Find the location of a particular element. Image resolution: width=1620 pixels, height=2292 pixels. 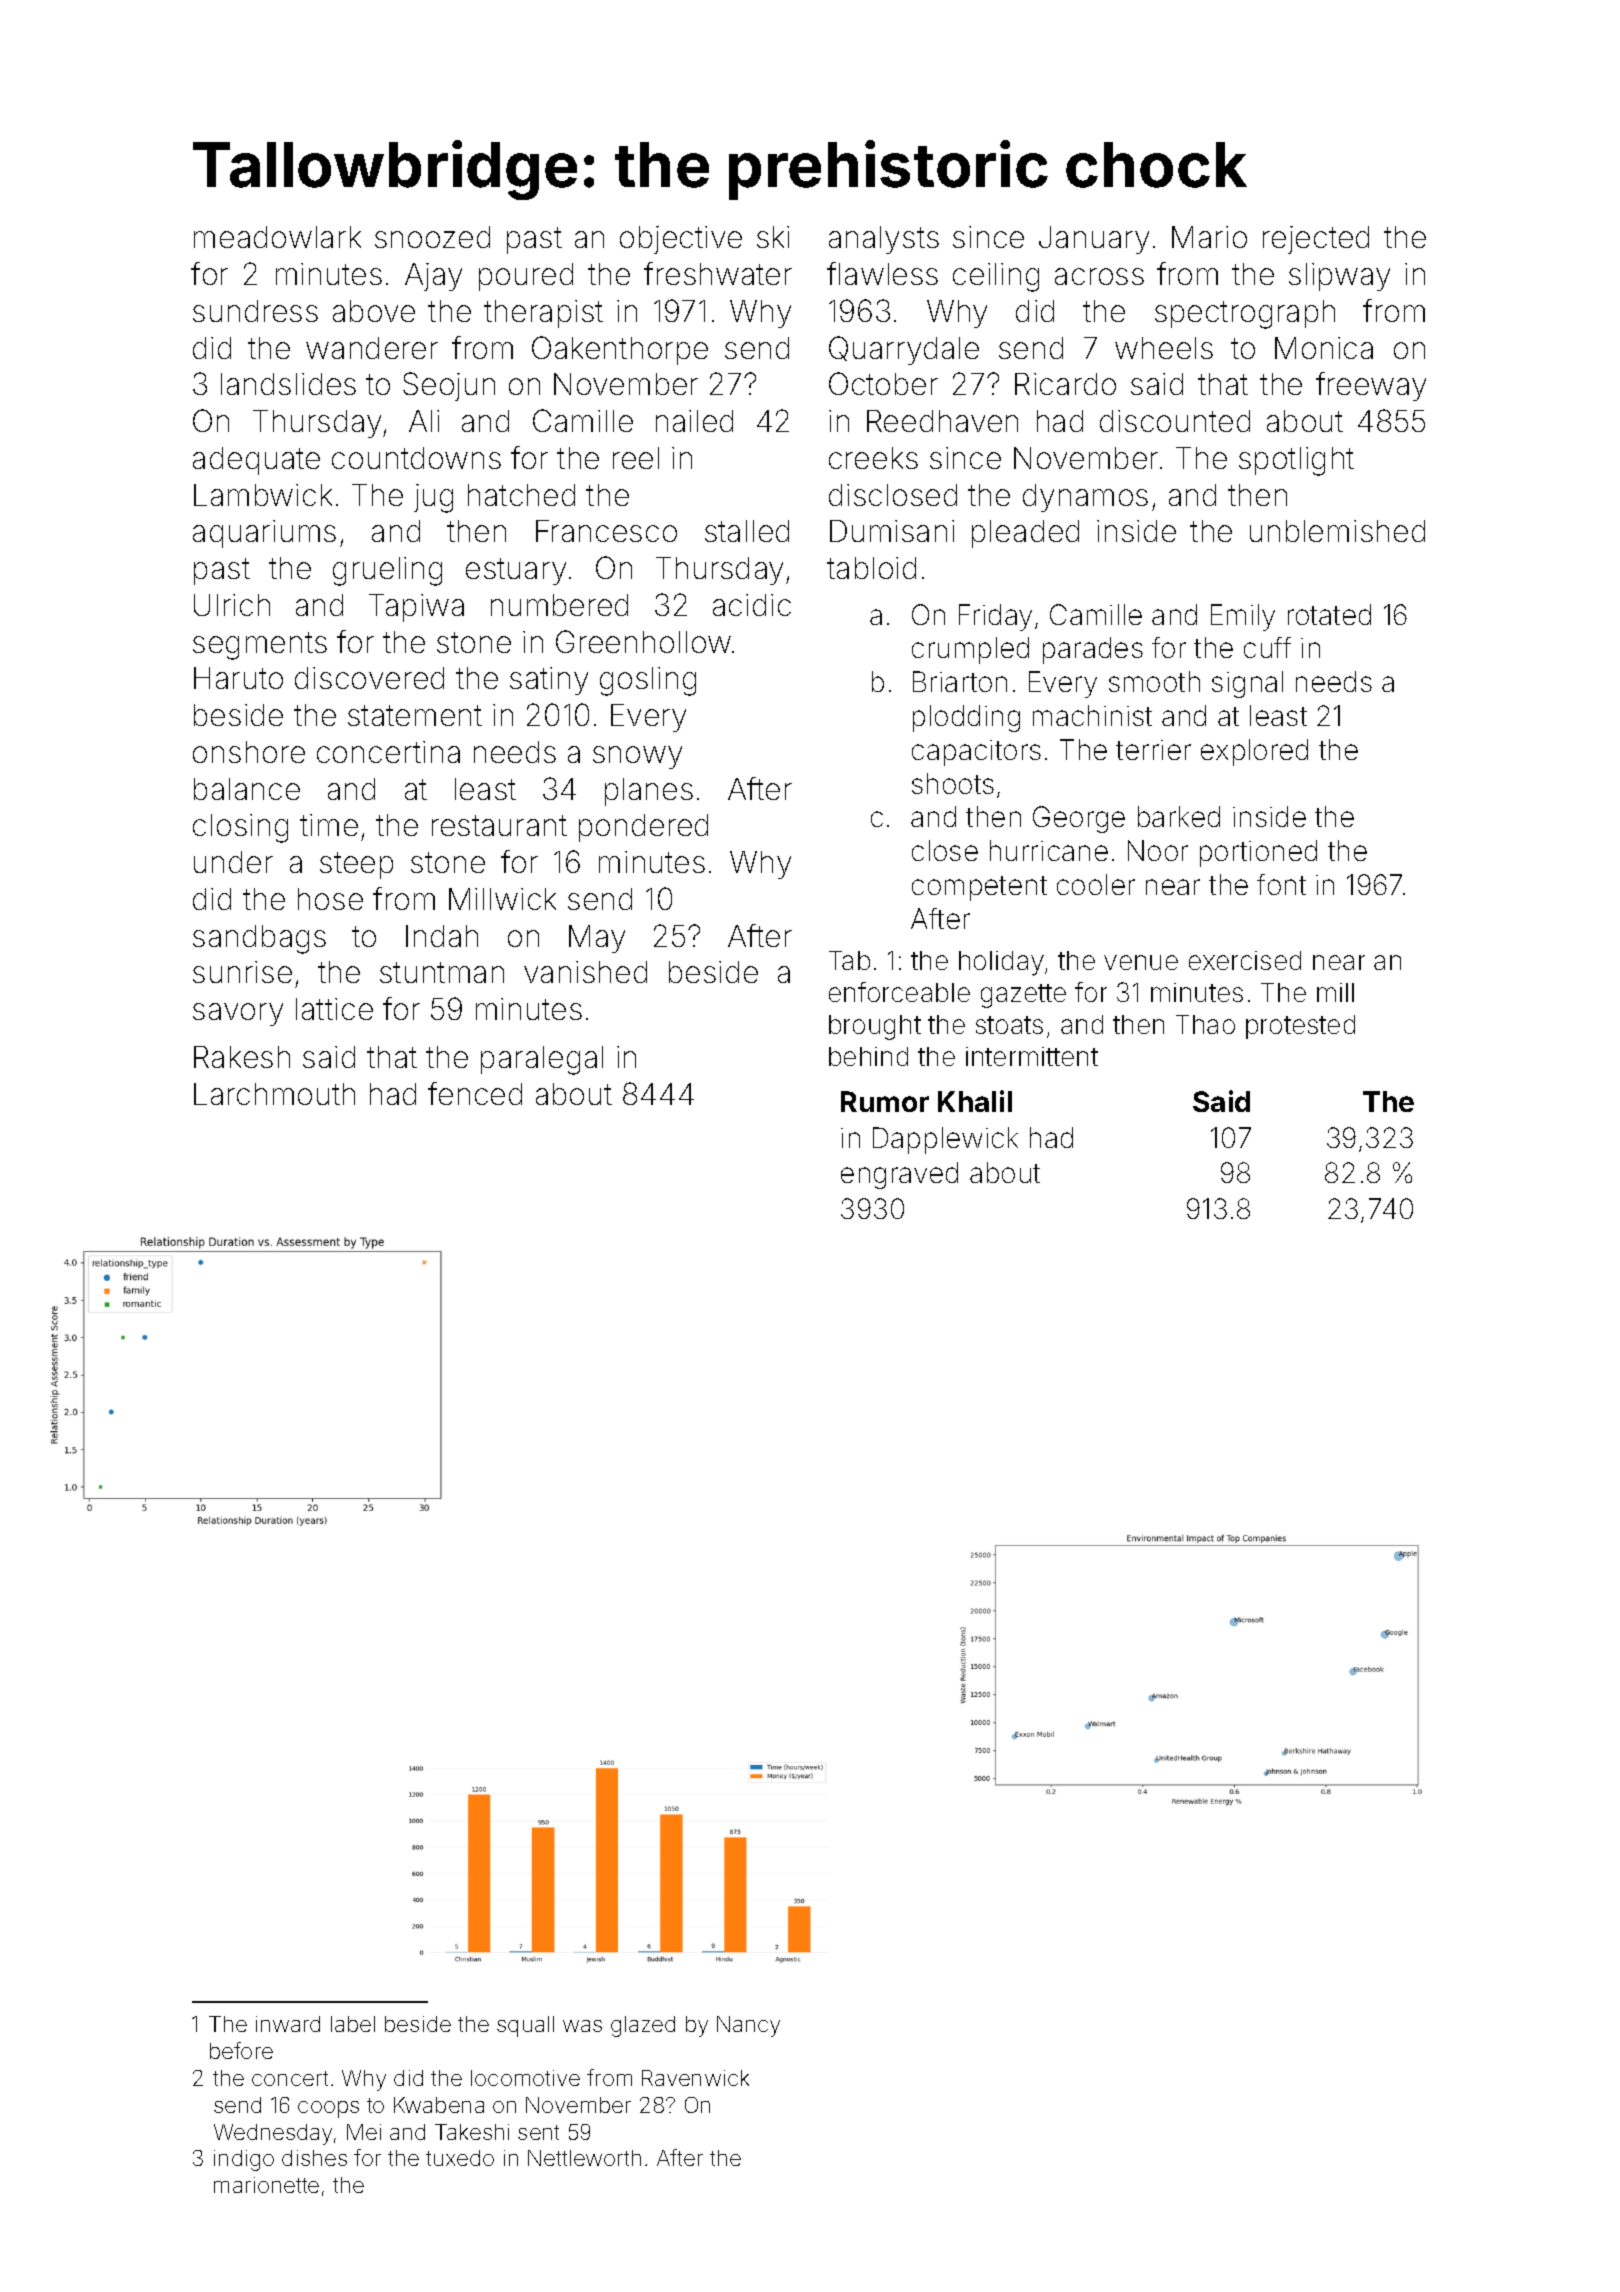

shoots is located at coordinates (953, 783).
